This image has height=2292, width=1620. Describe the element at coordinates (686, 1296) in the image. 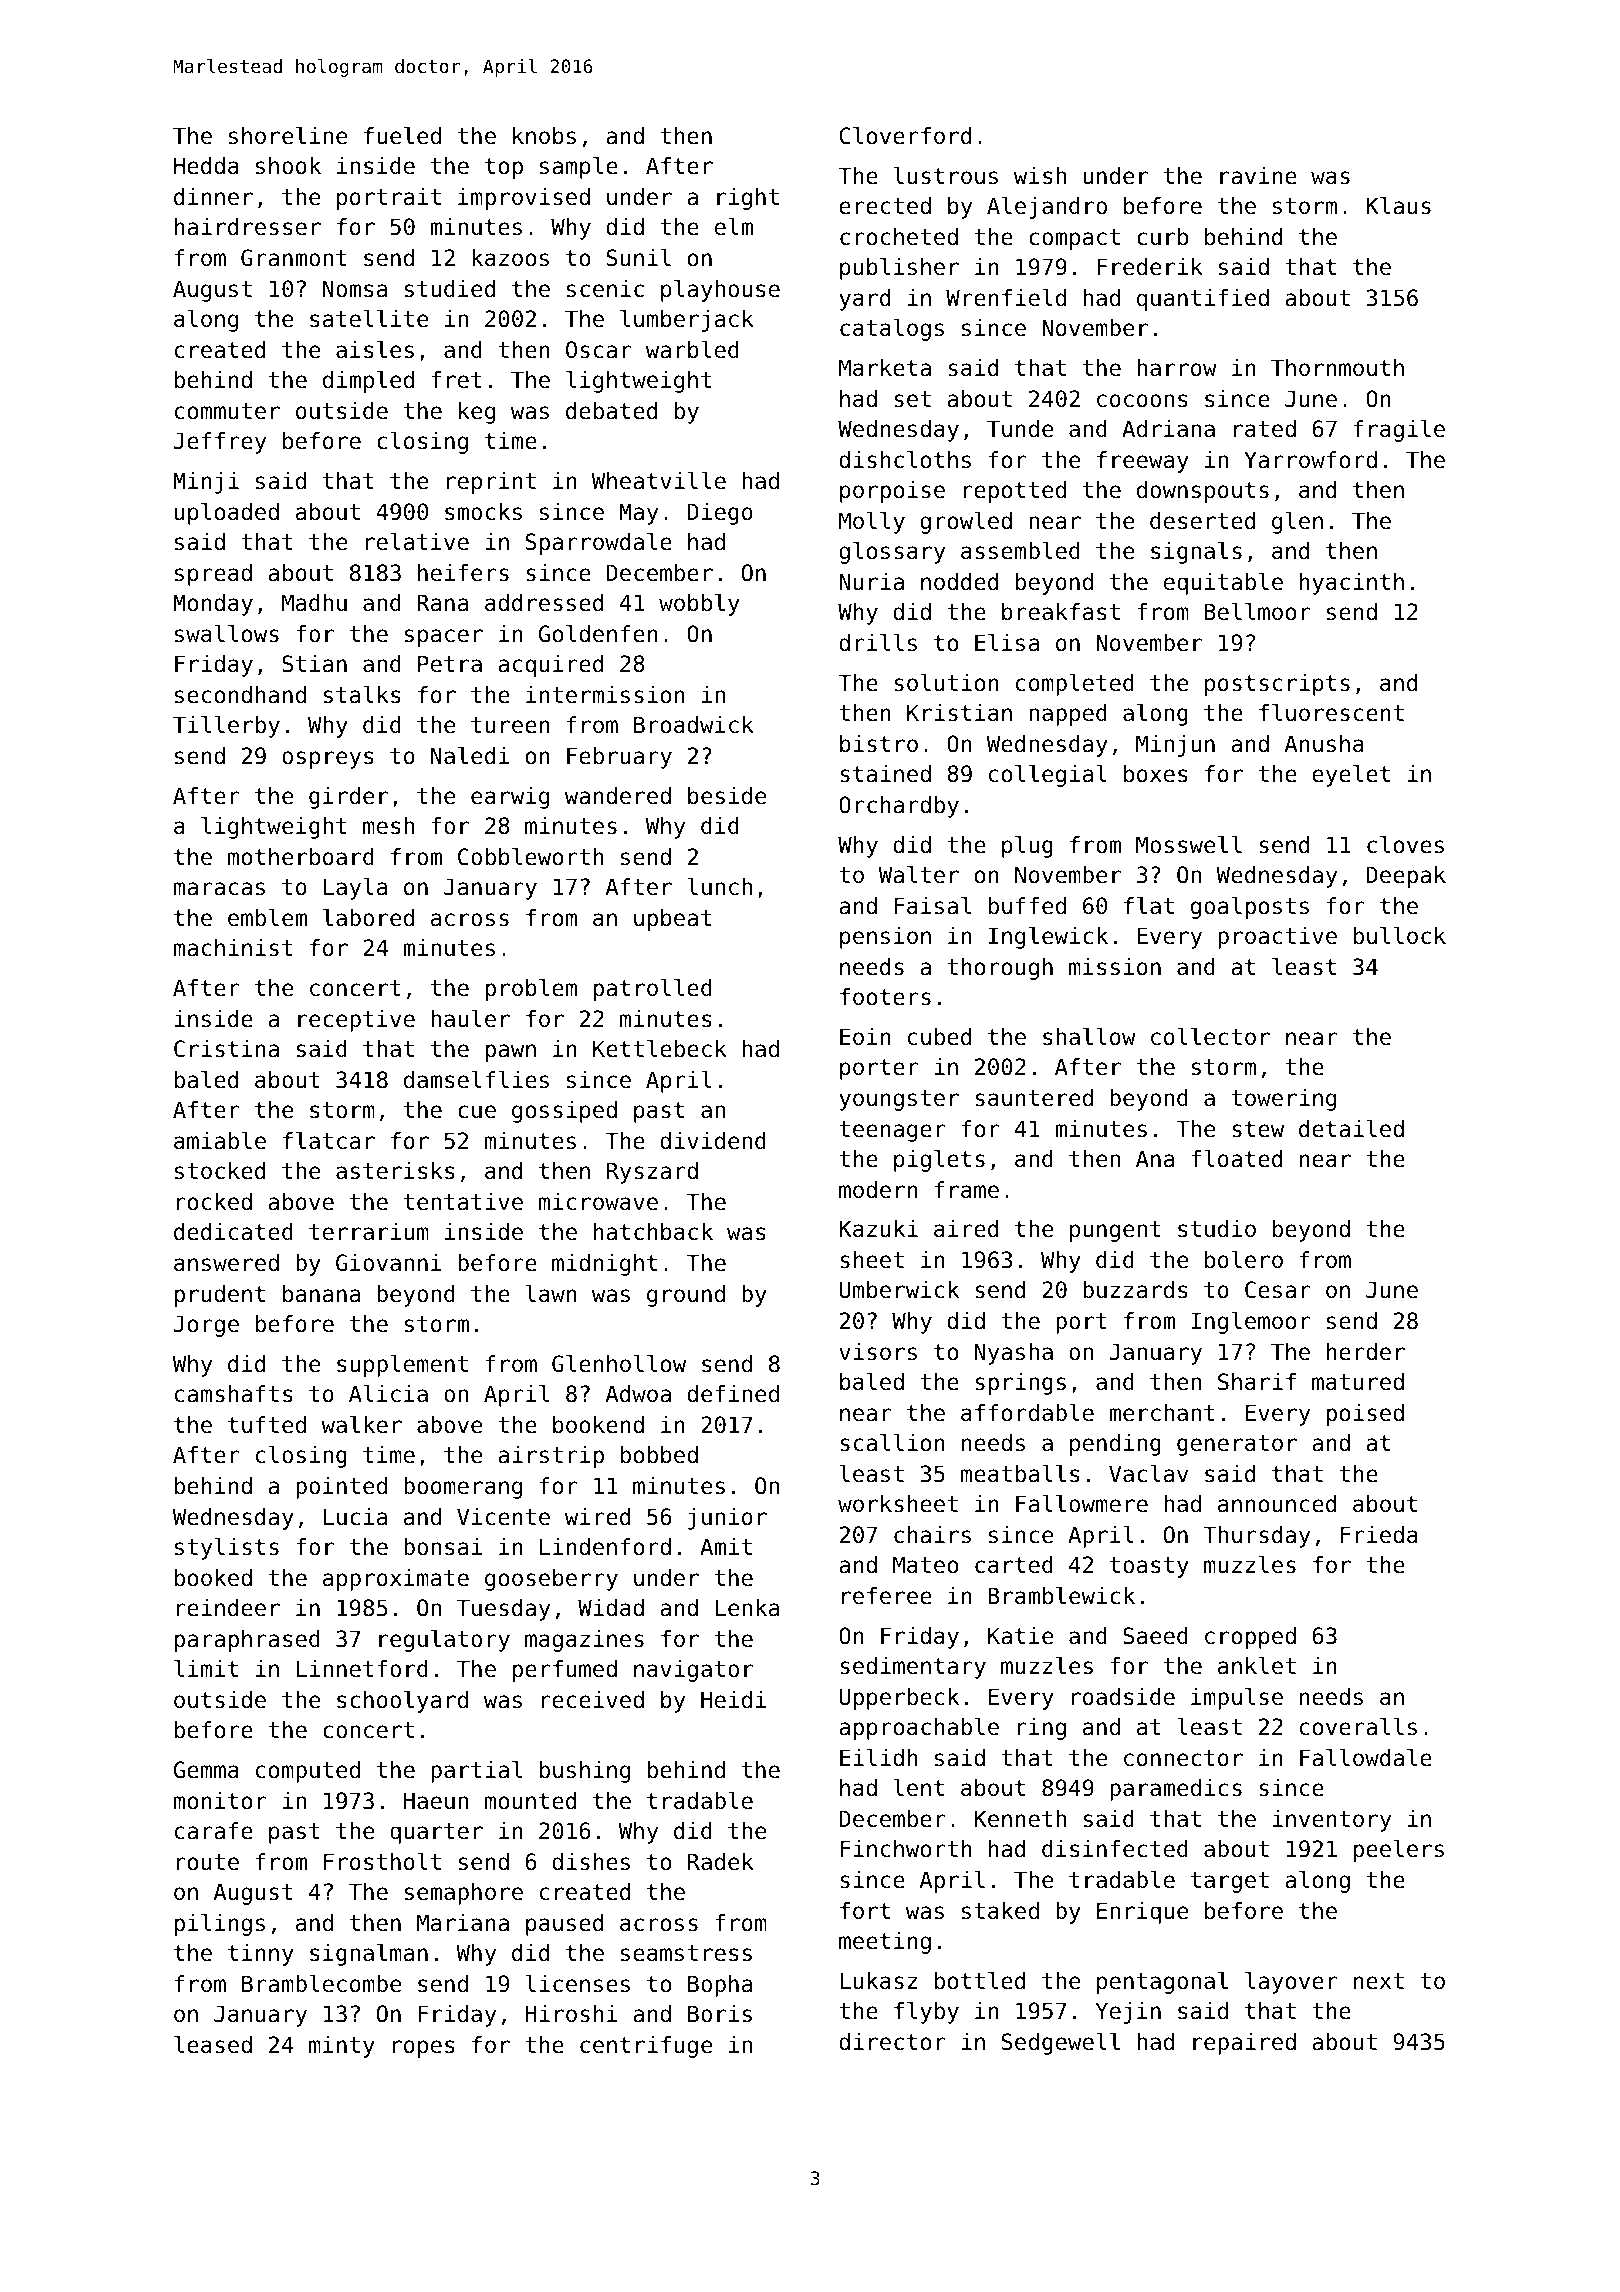

I see `ground` at that location.
